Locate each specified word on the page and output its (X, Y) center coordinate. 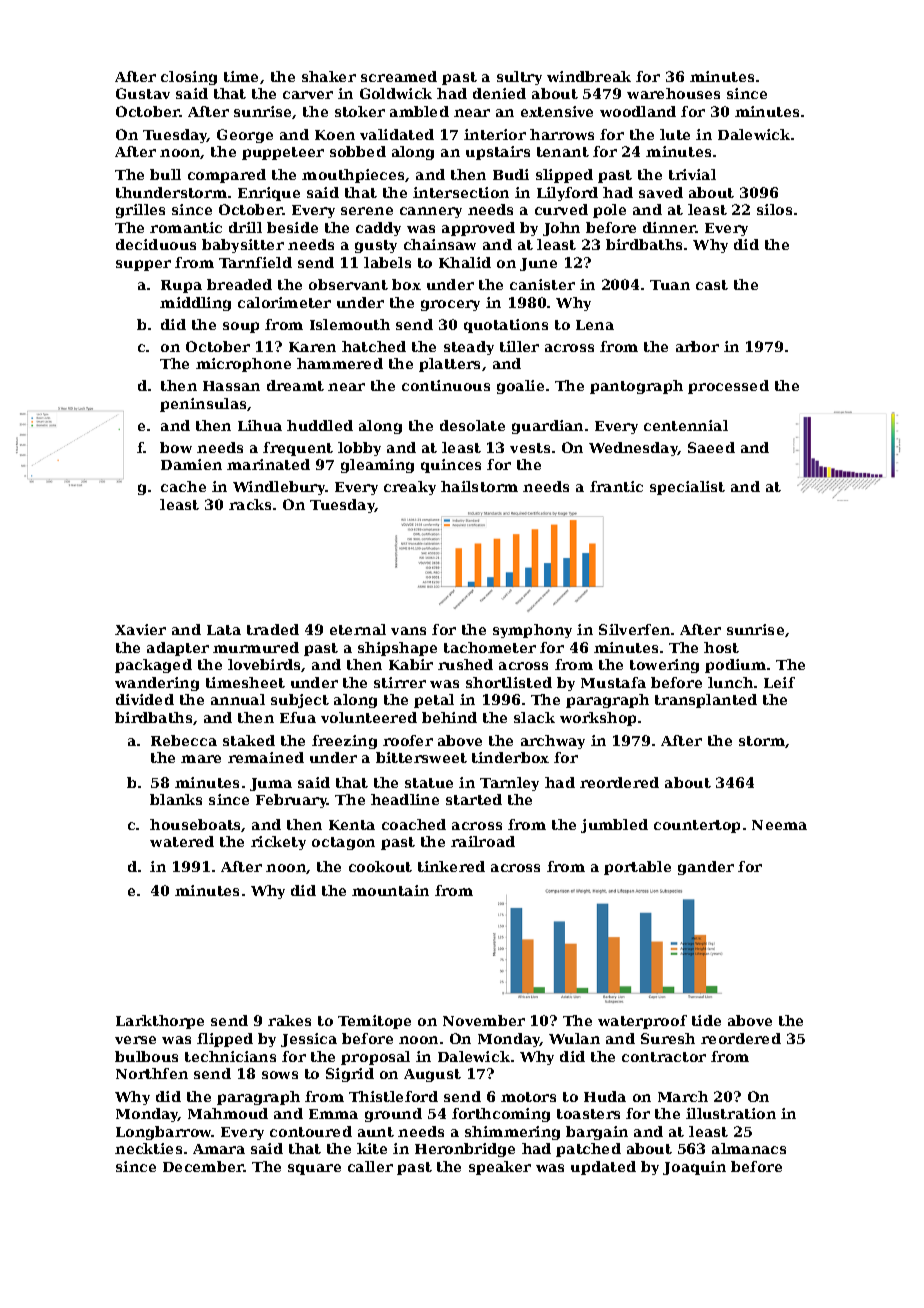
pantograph (636, 387)
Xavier (140, 629)
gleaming (377, 466)
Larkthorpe (160, 1022)
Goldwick (396, 93)
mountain (390, 890)
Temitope (374, 1022)
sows (280, 1075)
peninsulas (203, 405)
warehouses (673, 93)
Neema (779, 825)
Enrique (269, 194)
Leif (779, 682)
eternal (358, 629)
